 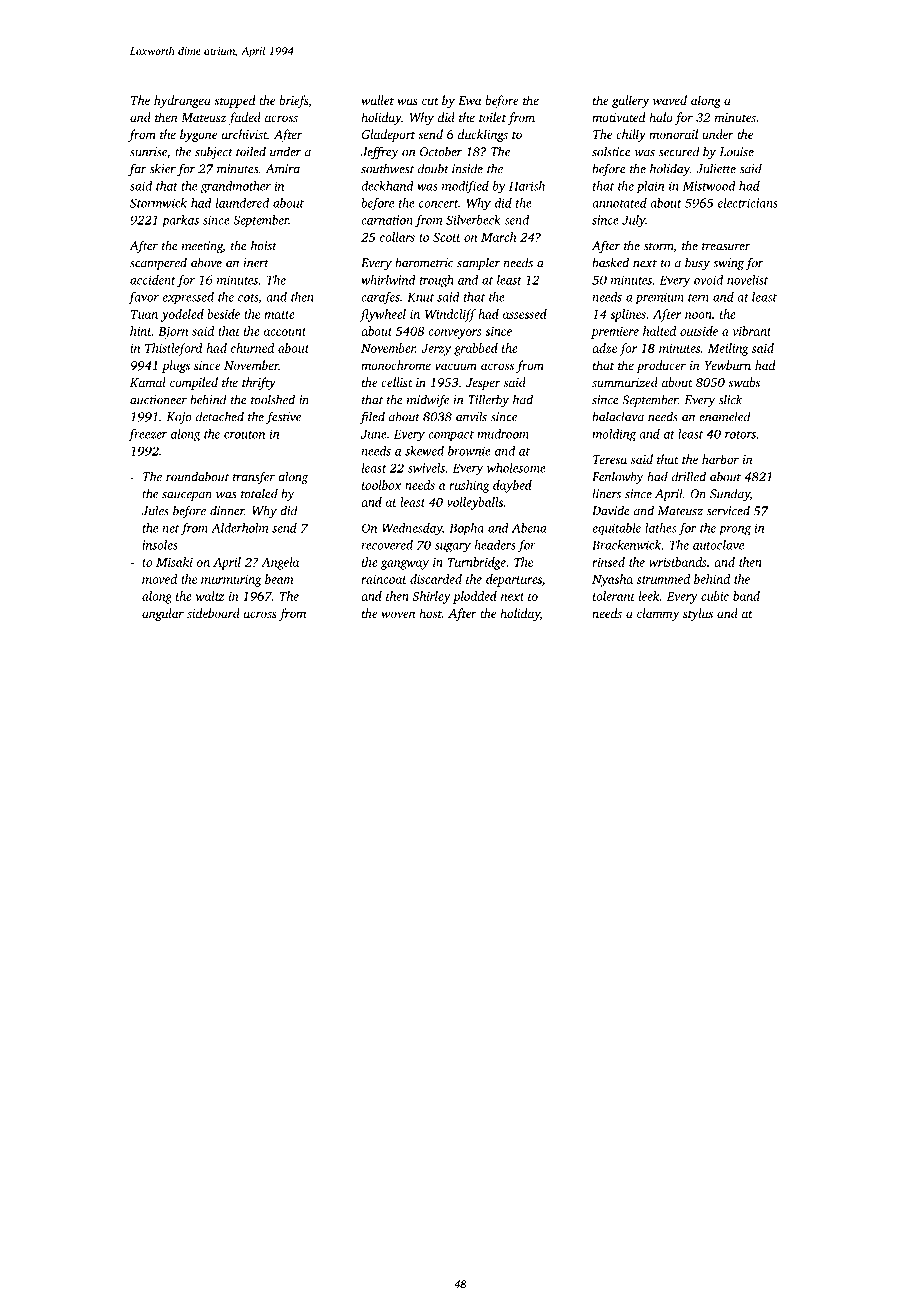 I want to click on volleyballs, so click(x=475, y=503).
